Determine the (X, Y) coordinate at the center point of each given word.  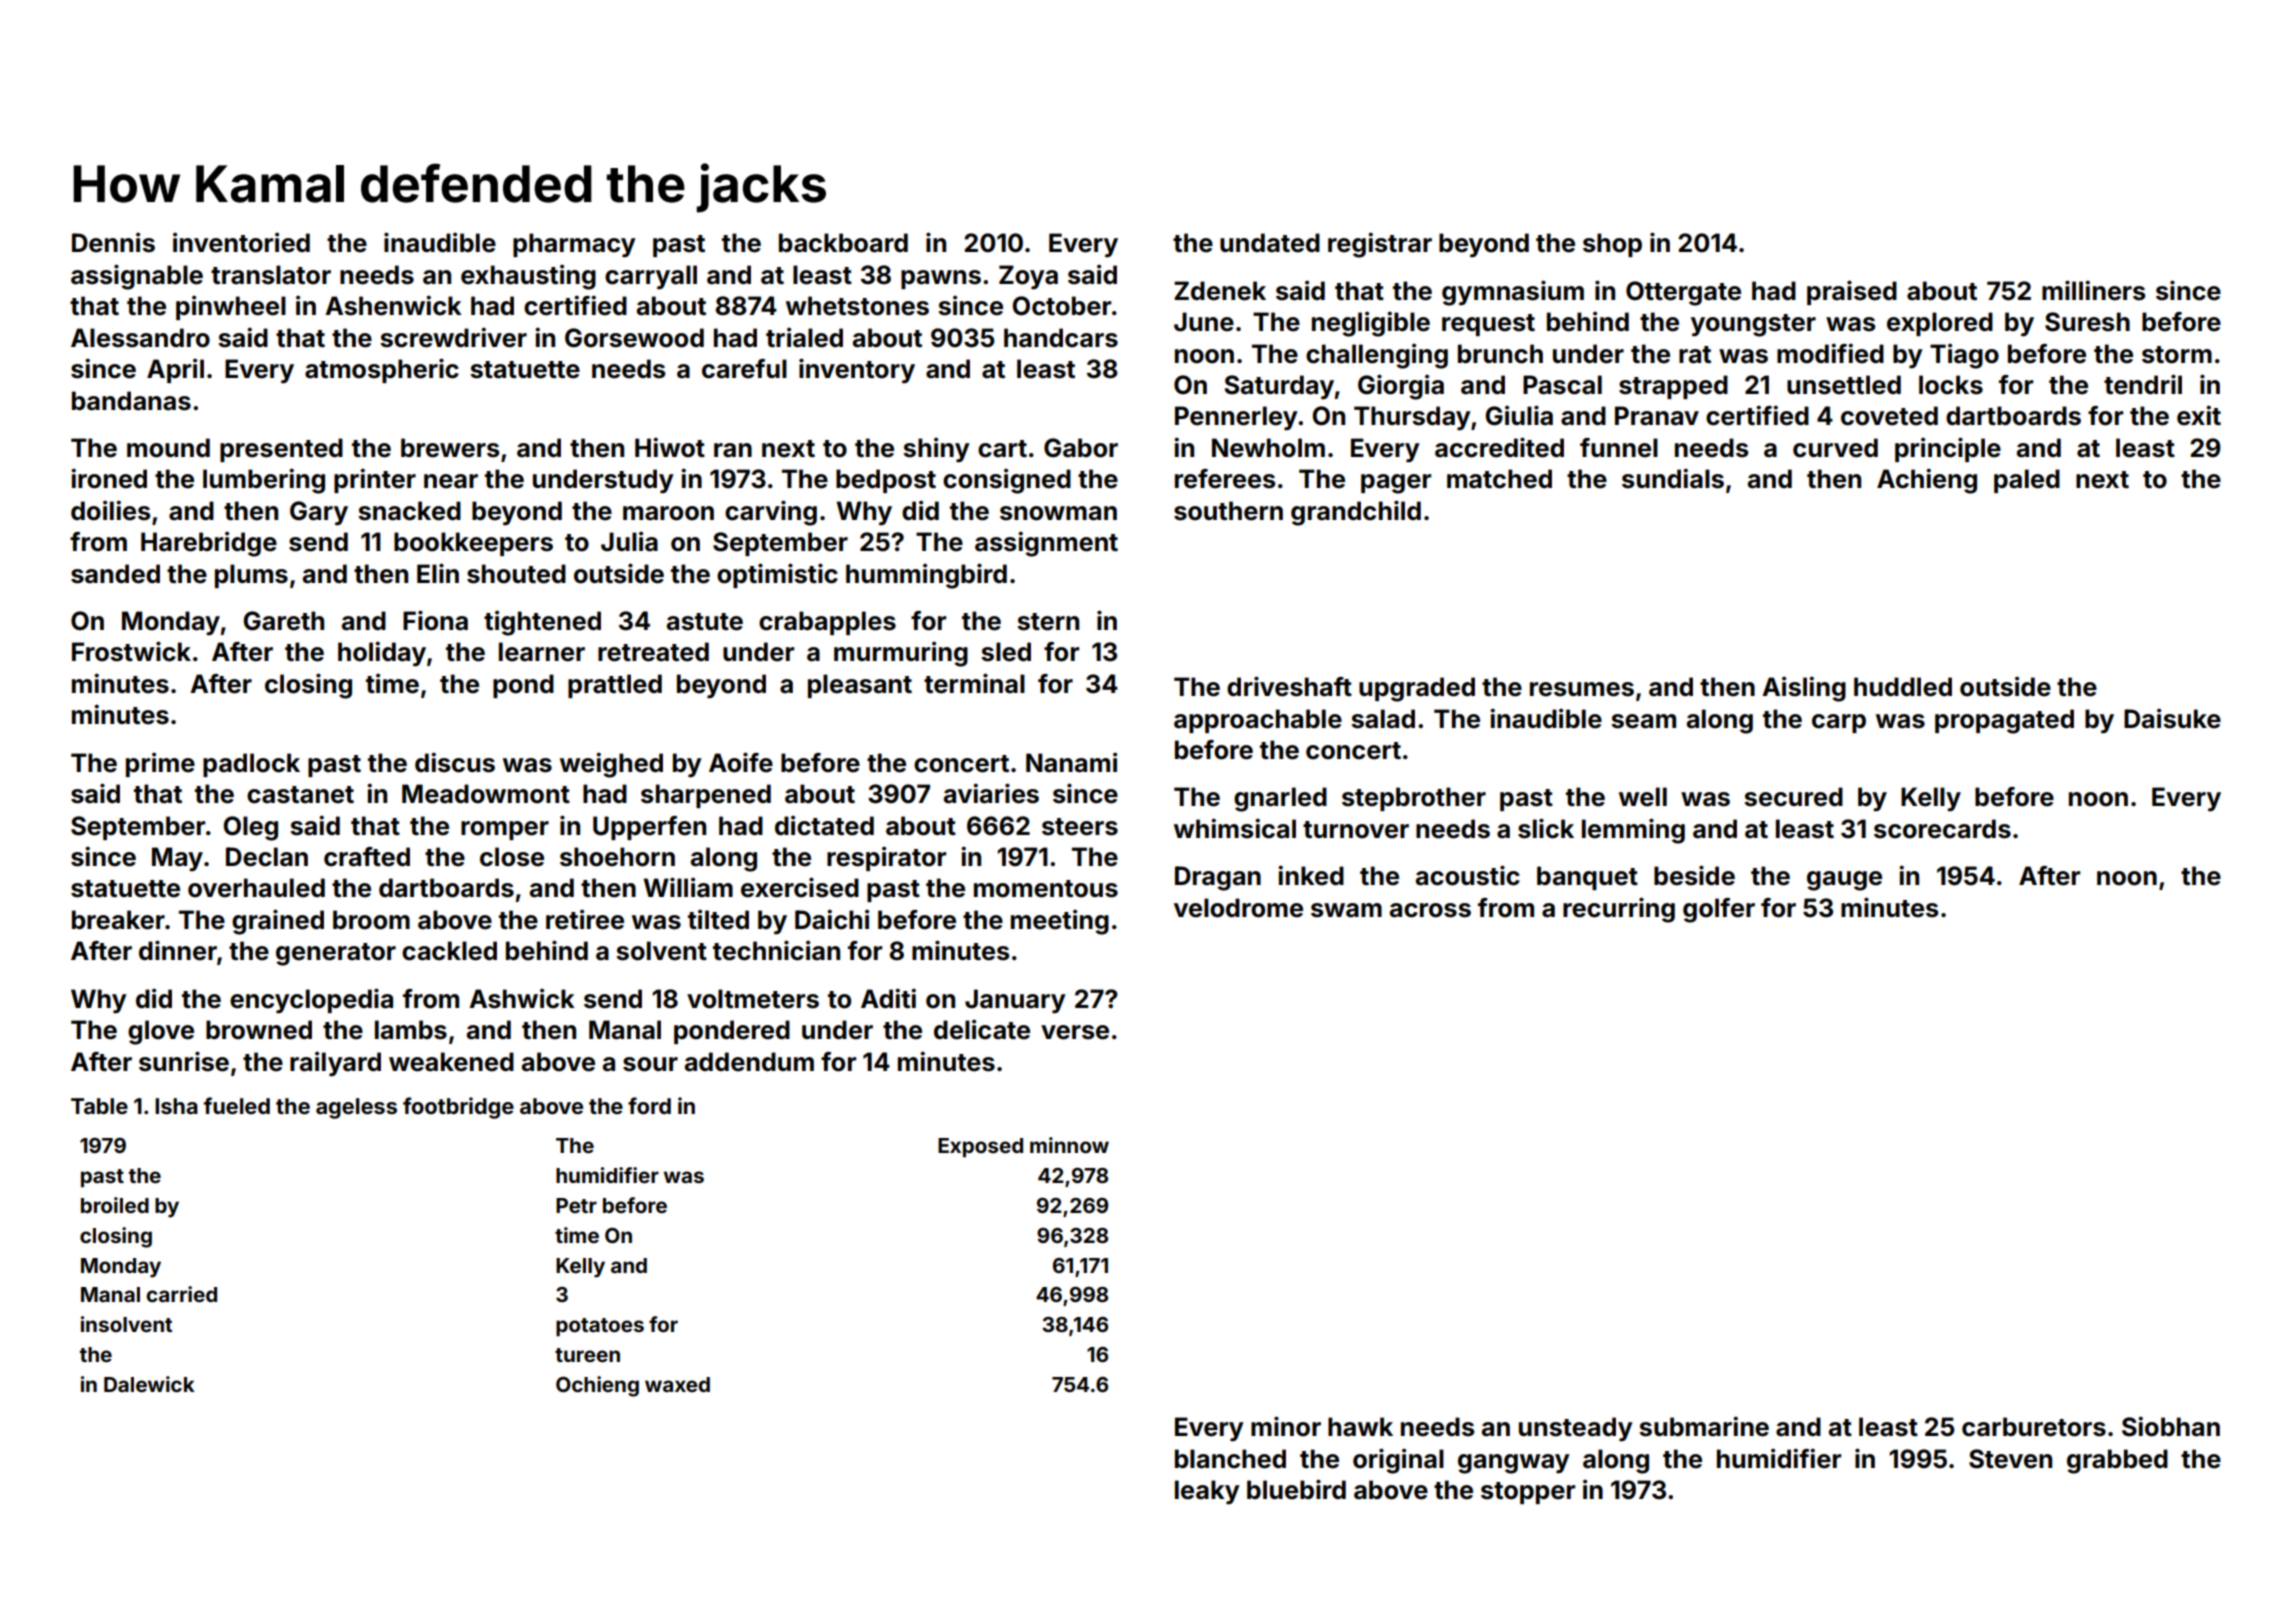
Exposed (980, 1147)
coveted (1889, 416)
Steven (2010, 1459)
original (1398, 1461)
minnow (1069, 1145)
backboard (843, 243)
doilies (110, 510)
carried (181, 1294)
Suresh (2087, 322)
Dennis (113, 242)
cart (1002, 449)
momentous (1046, 889)
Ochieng (597, 1386)
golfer (1719, 910)
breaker (118, 920)
